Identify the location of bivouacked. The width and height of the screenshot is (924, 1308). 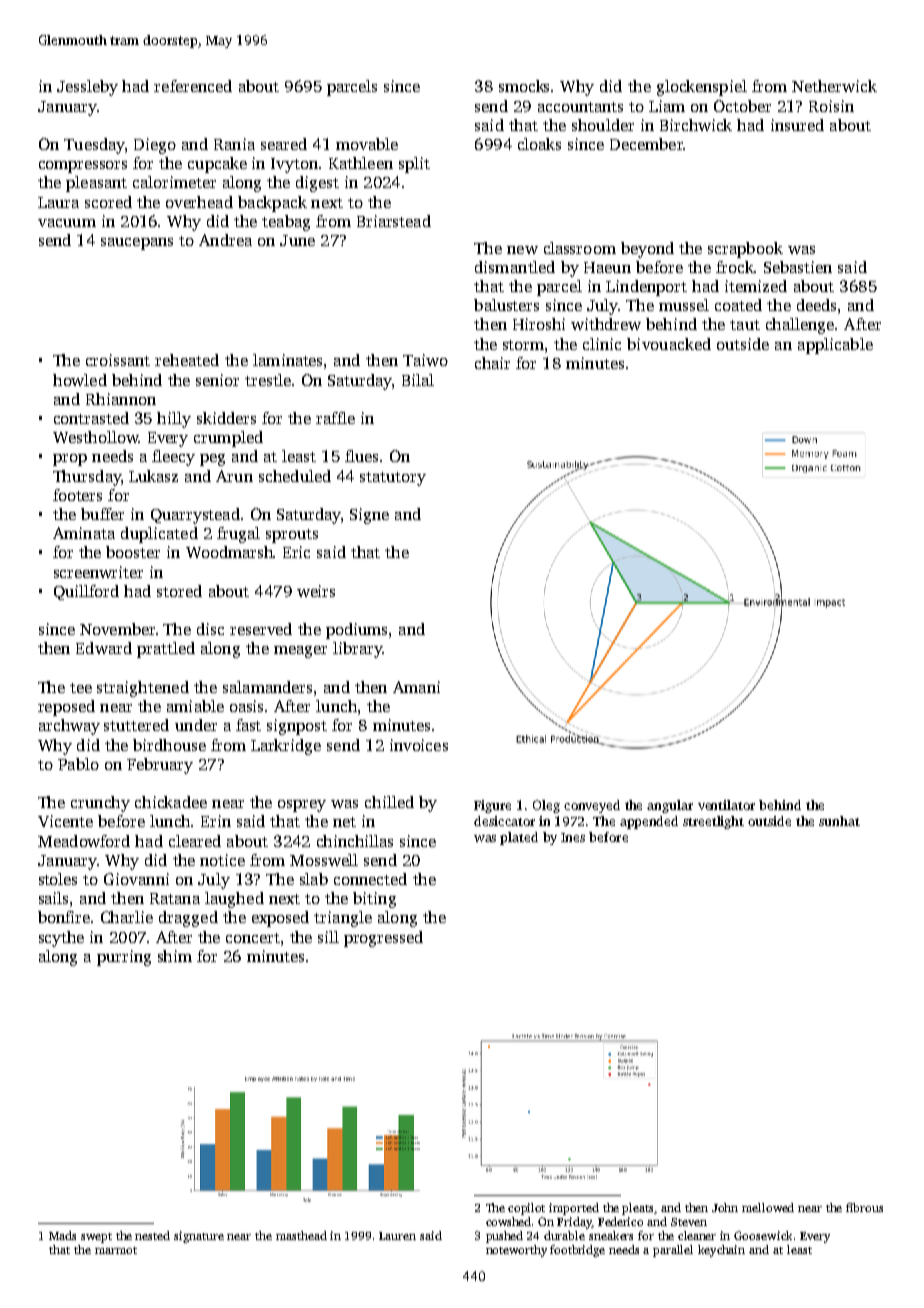
(669, 344).
